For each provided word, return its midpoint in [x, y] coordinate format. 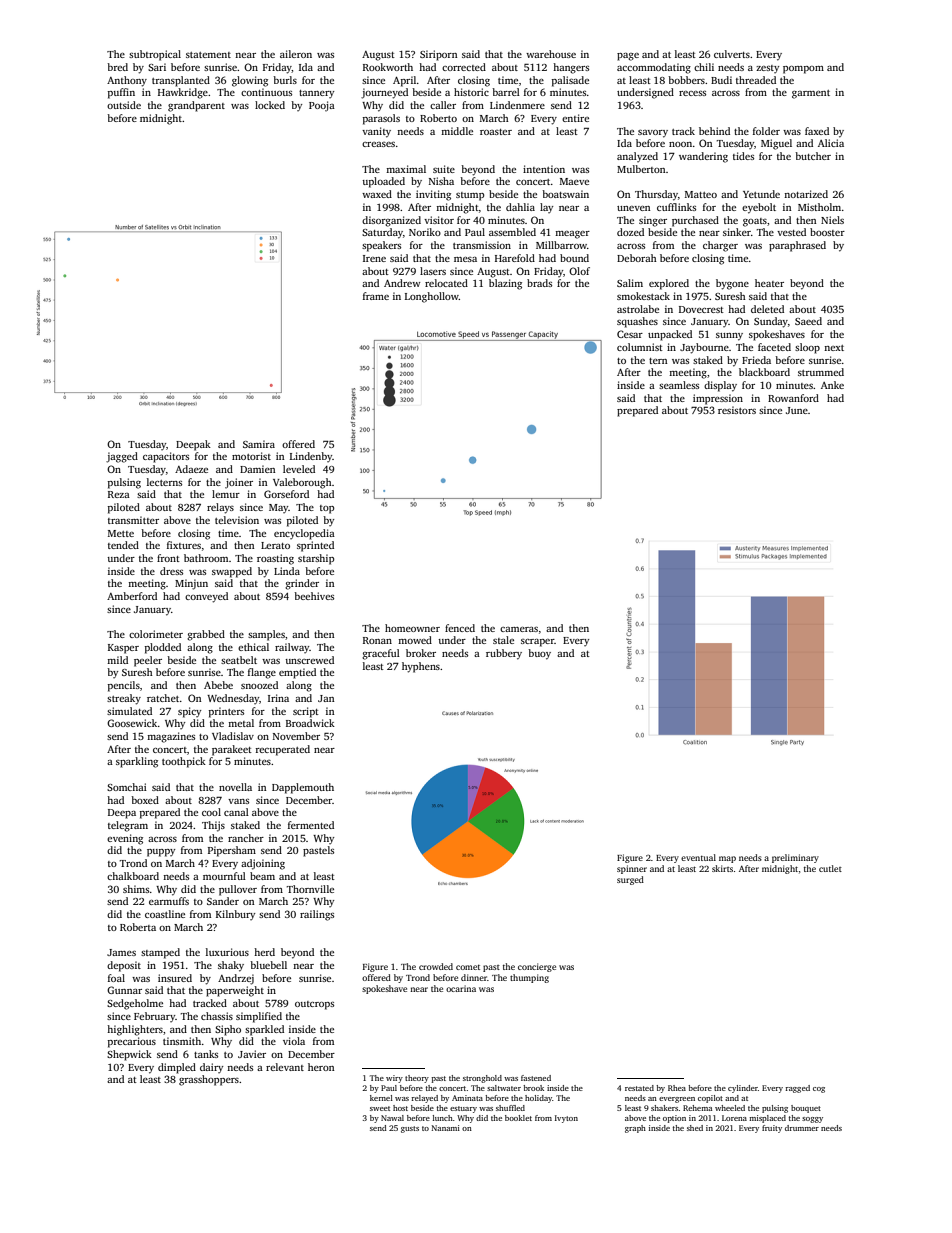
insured [175, 978]
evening [125, 839]
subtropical [155, 55]
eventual [698, 857]
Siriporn [439, 55]
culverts [732, 54]
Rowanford [793, 398]
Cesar [630, 334]
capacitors [166, 457]
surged [630, 880]
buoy [539, 654]
